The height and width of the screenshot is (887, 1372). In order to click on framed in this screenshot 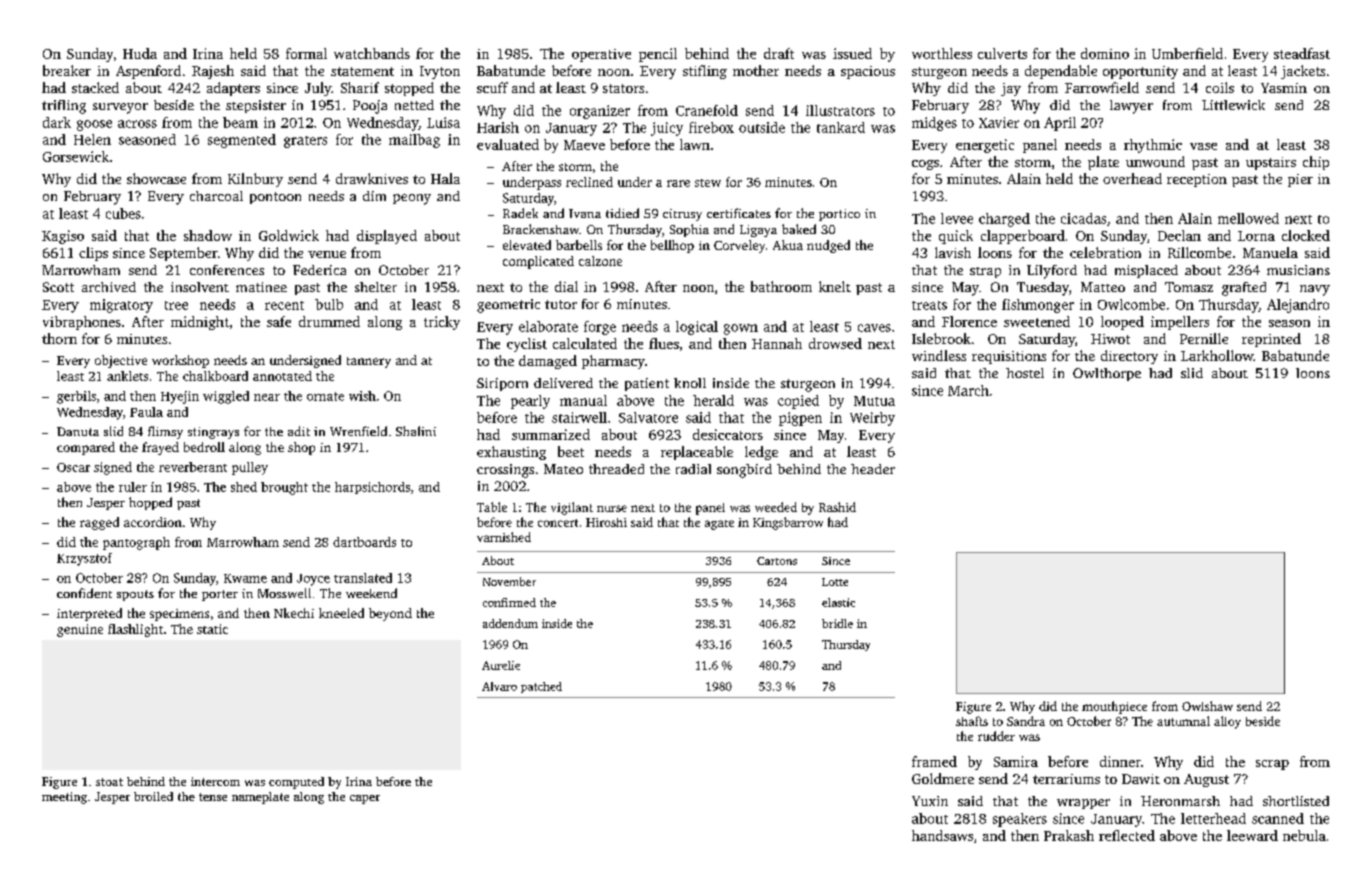, I will do `click(934, 761)`.
